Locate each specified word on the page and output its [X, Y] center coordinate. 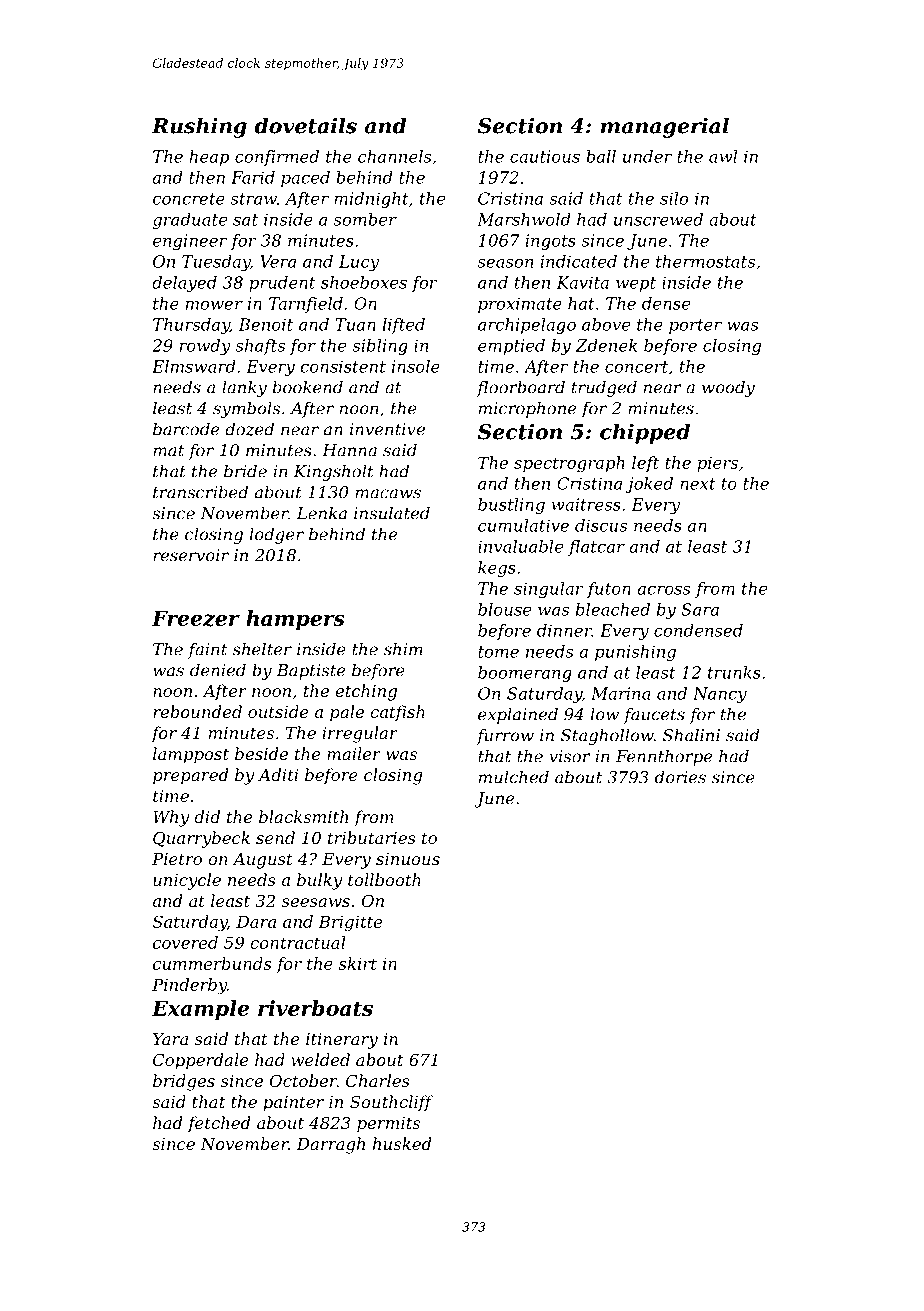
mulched [514, 777]
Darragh [330, 1145]
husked [402, 1143]
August [262, 861]
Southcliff [391, 1103]
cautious [545, 156]
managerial [665, 127]
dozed [249, 429]
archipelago [527, 326]
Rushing [199, 127]
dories [680, 777]
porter [695, 326]
